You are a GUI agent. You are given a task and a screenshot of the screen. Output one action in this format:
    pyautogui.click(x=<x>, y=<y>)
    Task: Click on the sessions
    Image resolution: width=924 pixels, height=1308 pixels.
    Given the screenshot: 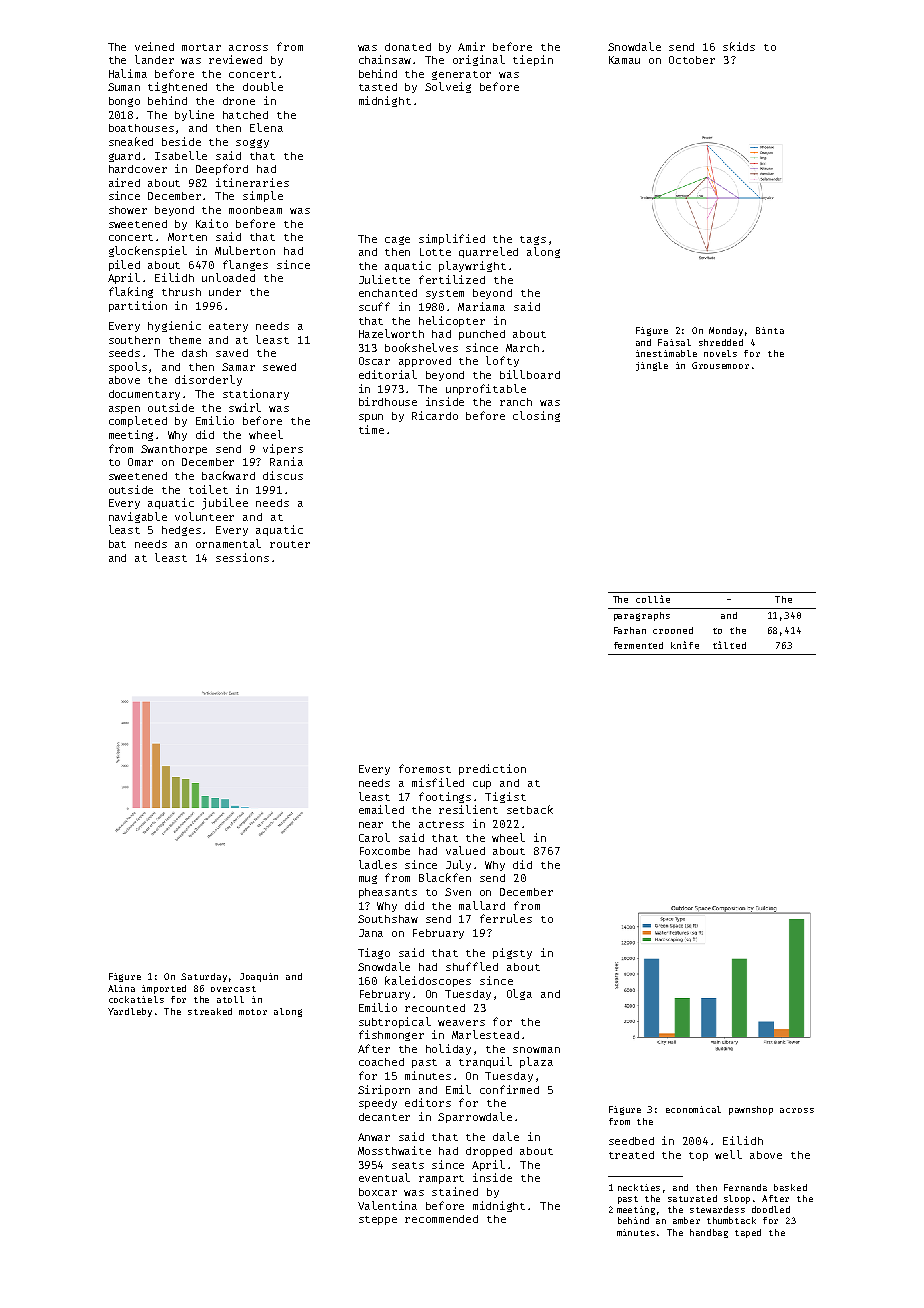 What is the action you would take?
    pyautogui.click(x=242, y=557)
